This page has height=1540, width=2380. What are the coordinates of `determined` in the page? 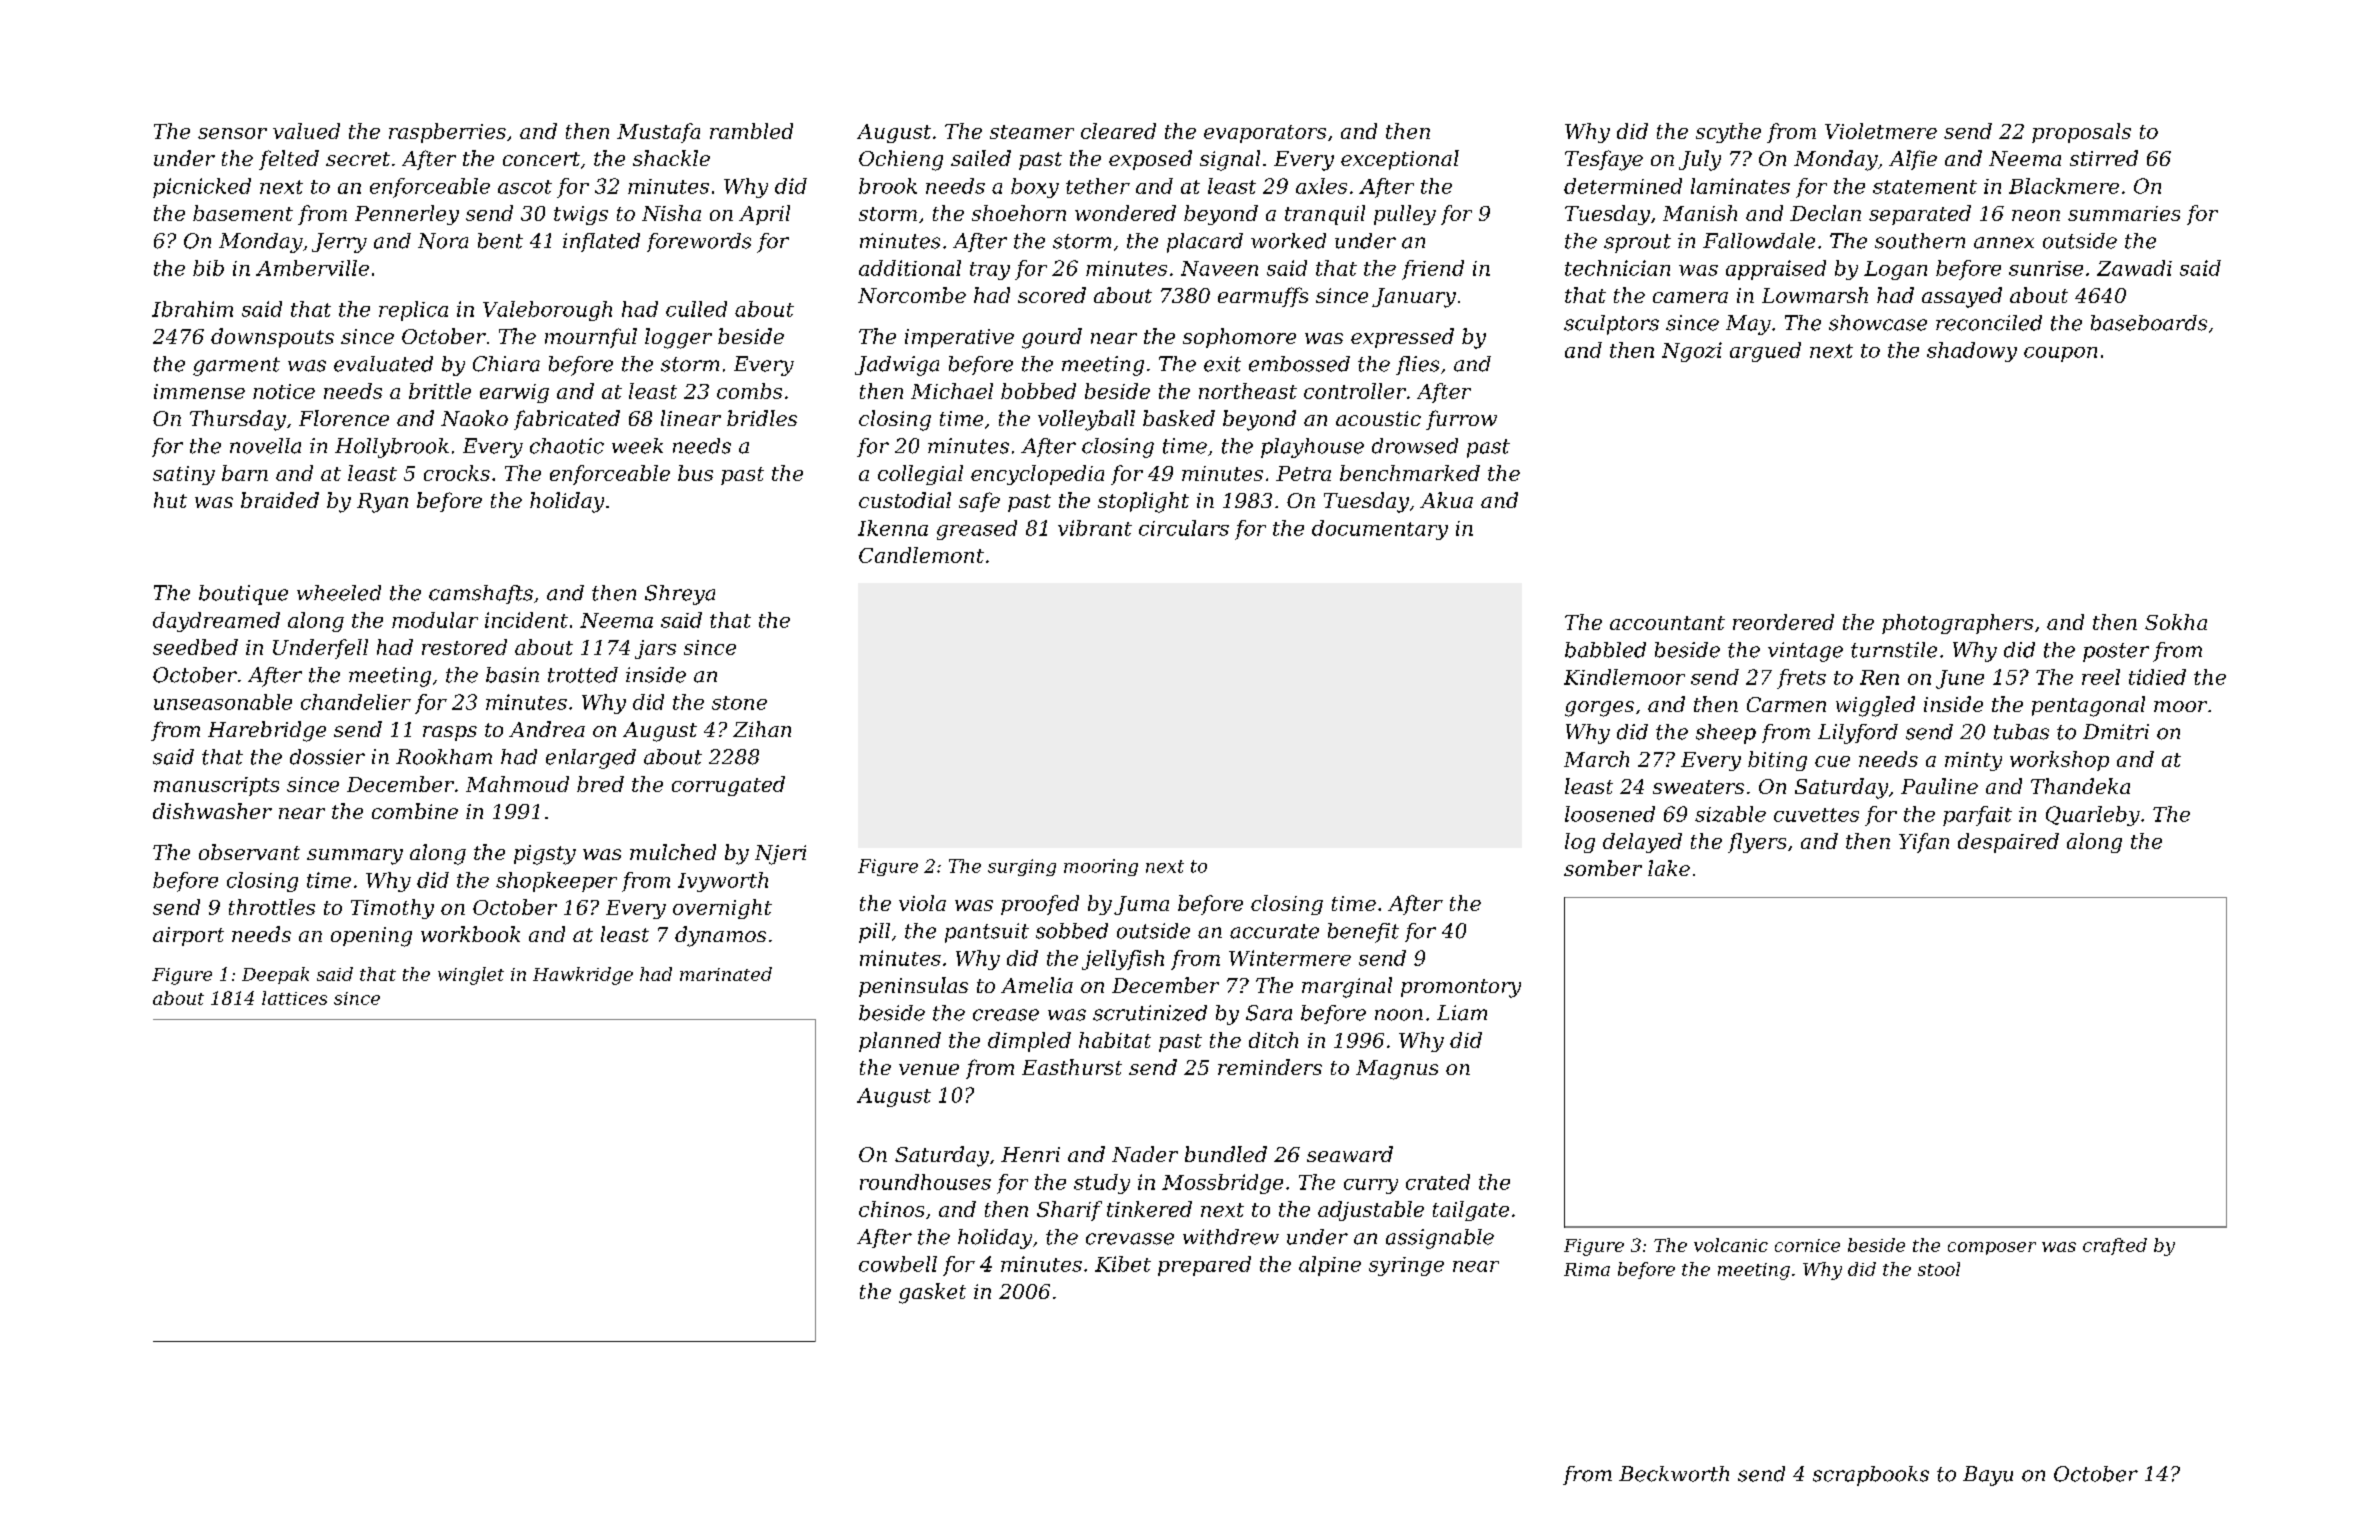 It's located at (1623, 186).
